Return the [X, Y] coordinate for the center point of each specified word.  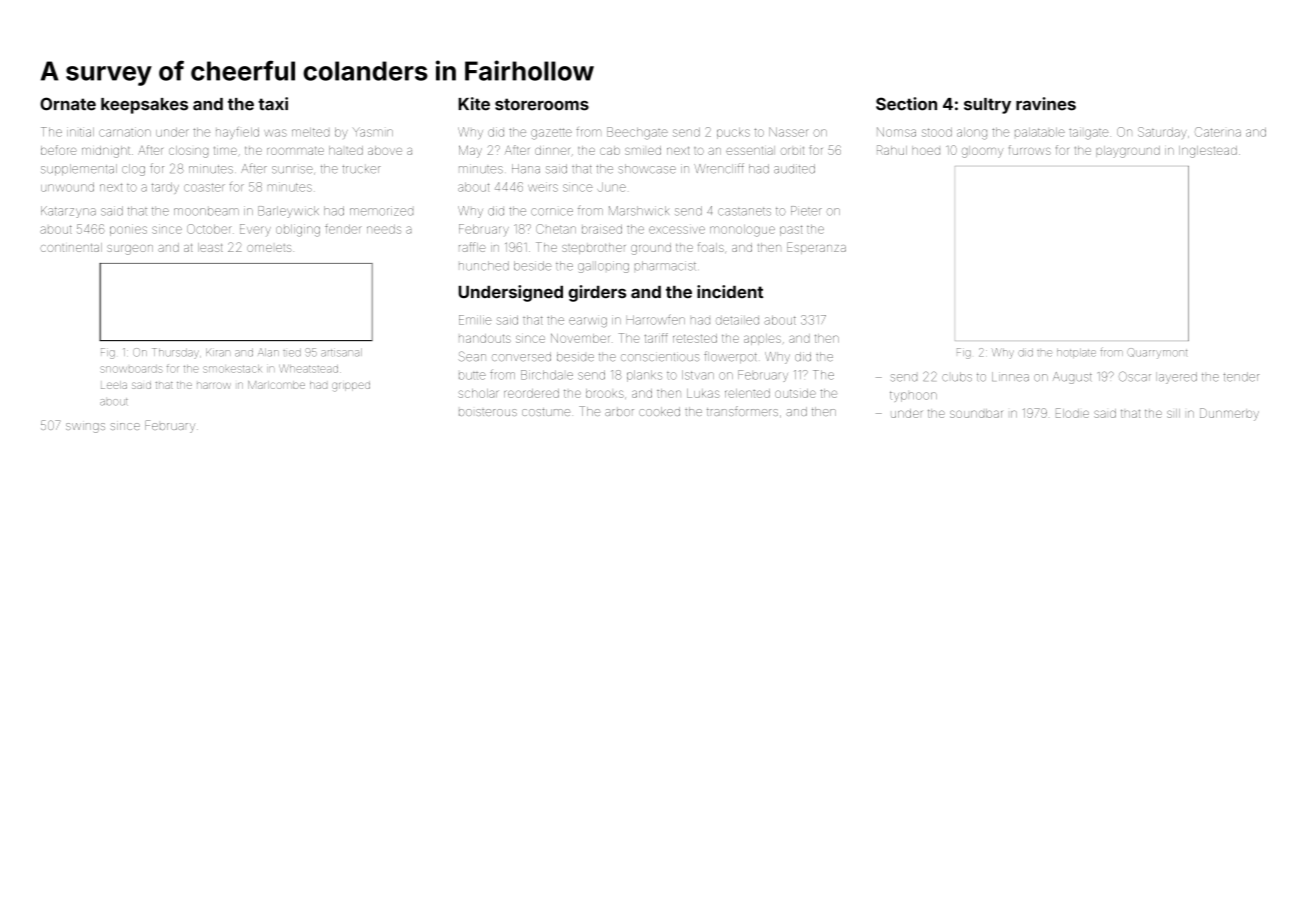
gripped [351, 386]
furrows [1030, 150]
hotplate [1076, 353]
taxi [273, 104]
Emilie [475, 320]
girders [597, 293]
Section [906, 104]
